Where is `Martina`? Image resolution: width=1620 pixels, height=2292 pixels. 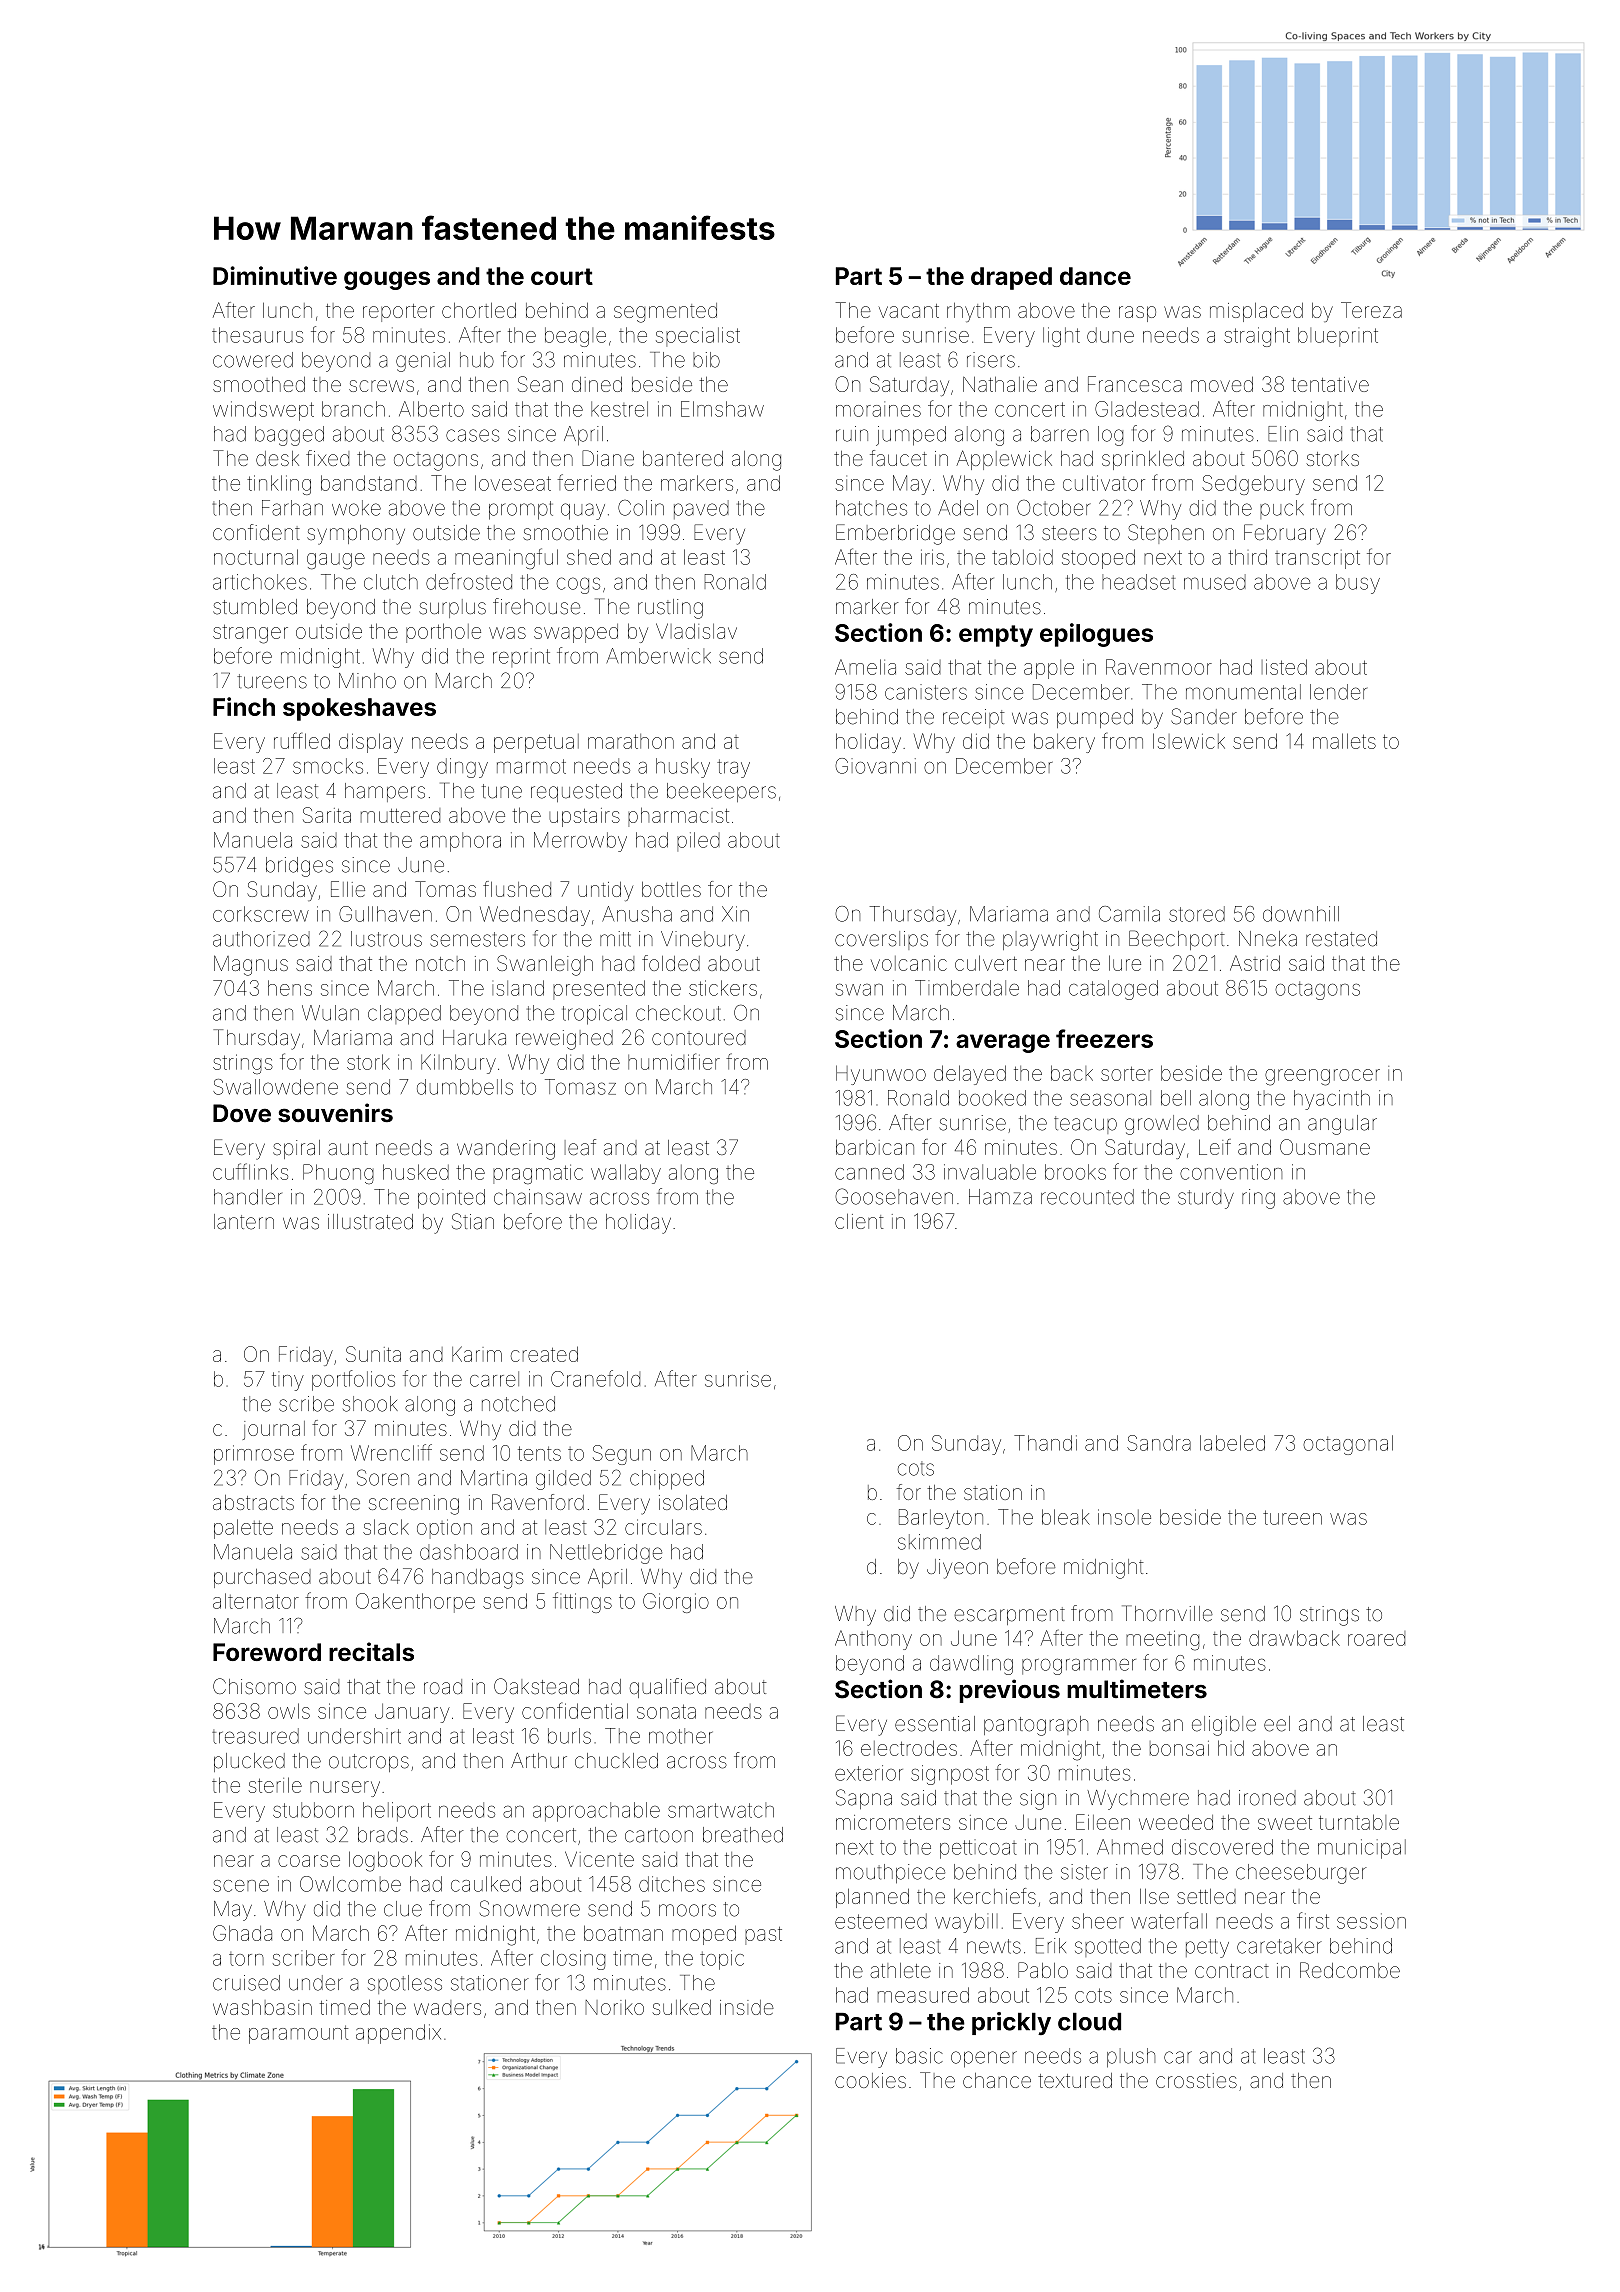
Martina is located at coordinates (494, 1478).
